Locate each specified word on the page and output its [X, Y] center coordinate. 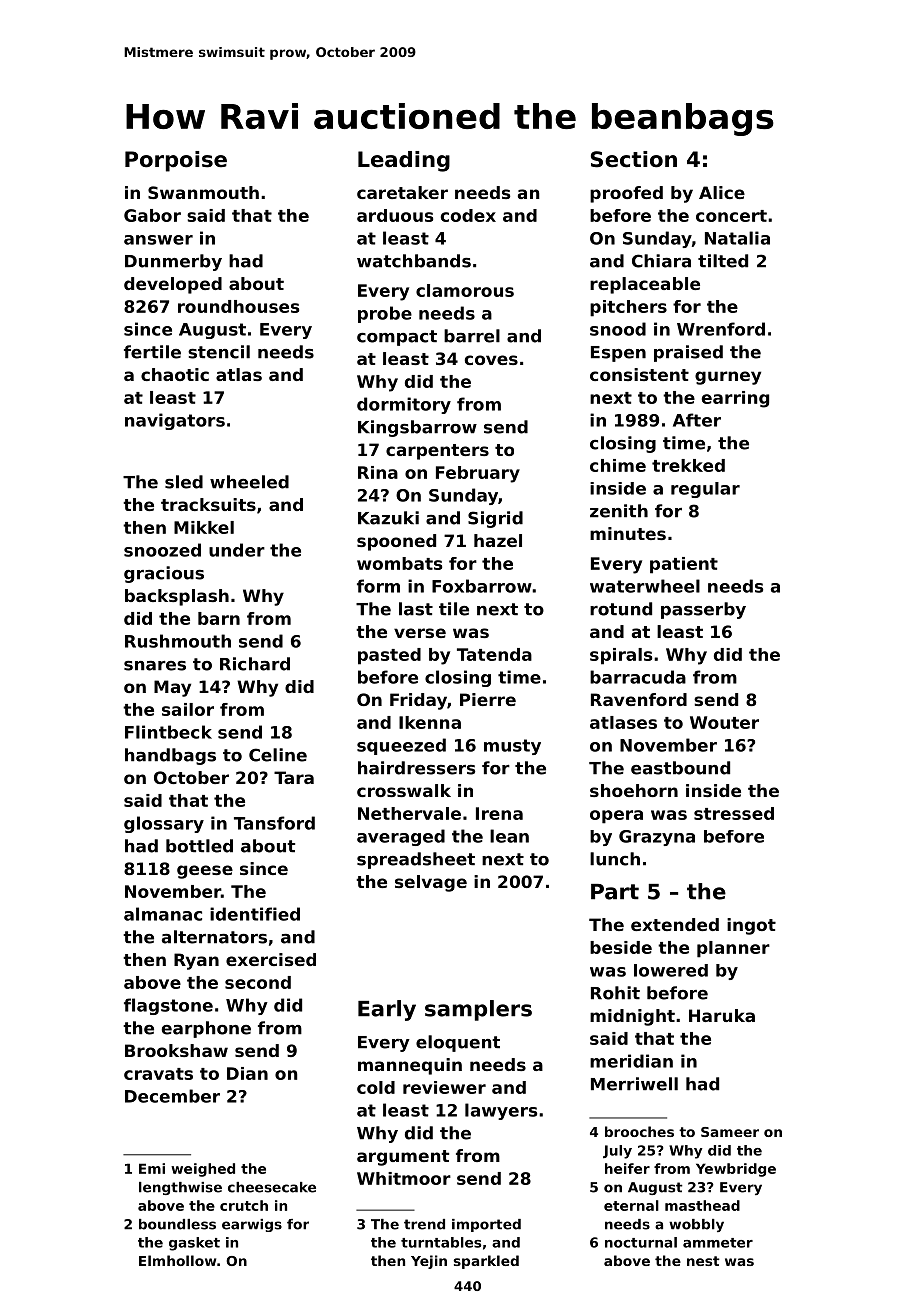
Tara [294, 777]
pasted [389, 656]
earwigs [252, 1225]
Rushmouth [178, 641]
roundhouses [238, 306]
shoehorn [634, 790]
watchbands [414, 261]
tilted [723, 261]
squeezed [401, 746]
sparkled [486, 1262]
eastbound [680, 768]
